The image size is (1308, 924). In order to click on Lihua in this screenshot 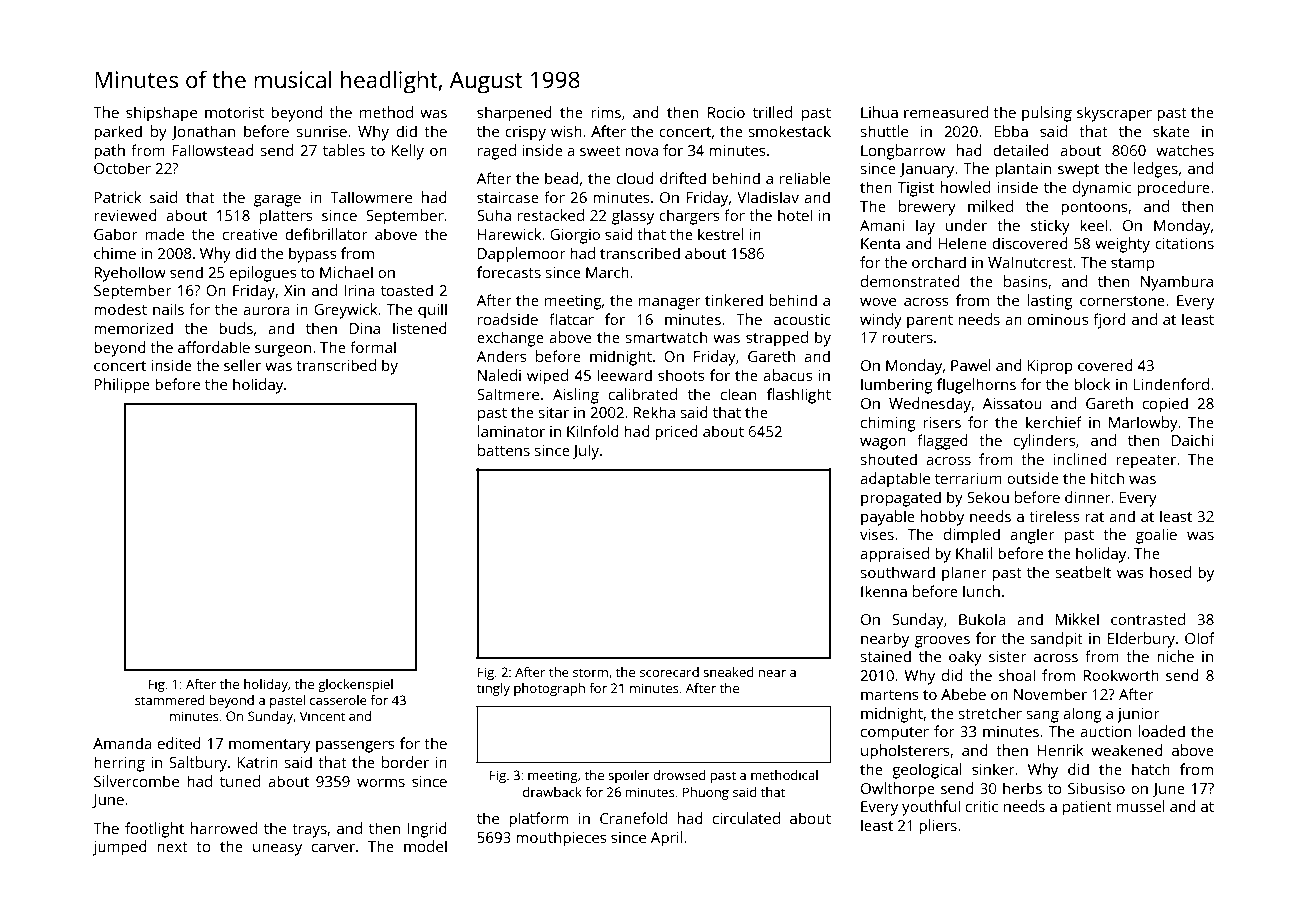, I will do `click(879, 112)`.
